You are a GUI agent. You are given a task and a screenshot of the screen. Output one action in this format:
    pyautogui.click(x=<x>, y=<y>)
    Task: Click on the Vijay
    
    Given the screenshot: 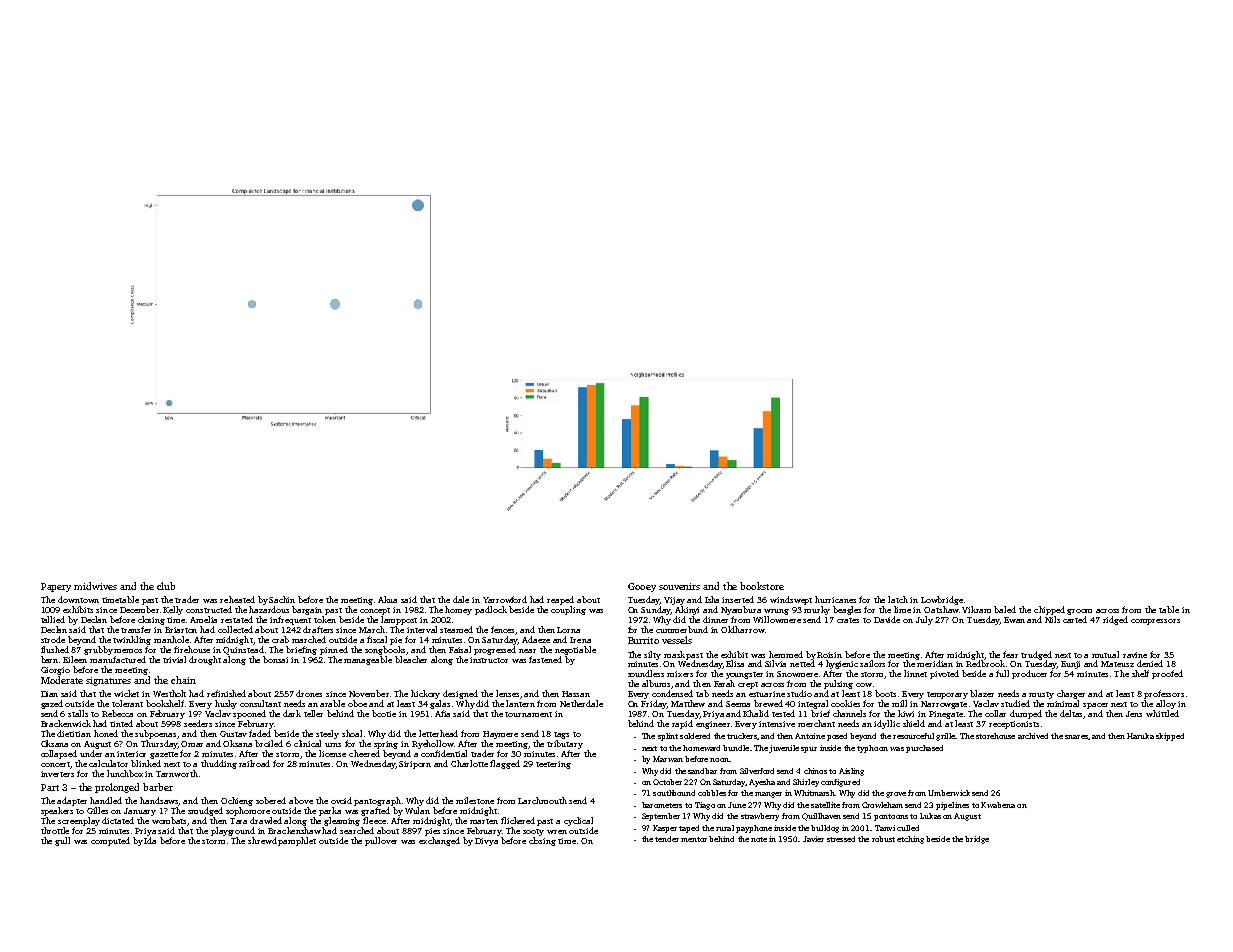 What is the action you would take?
    pyautogui.click(x=674, y=601)
